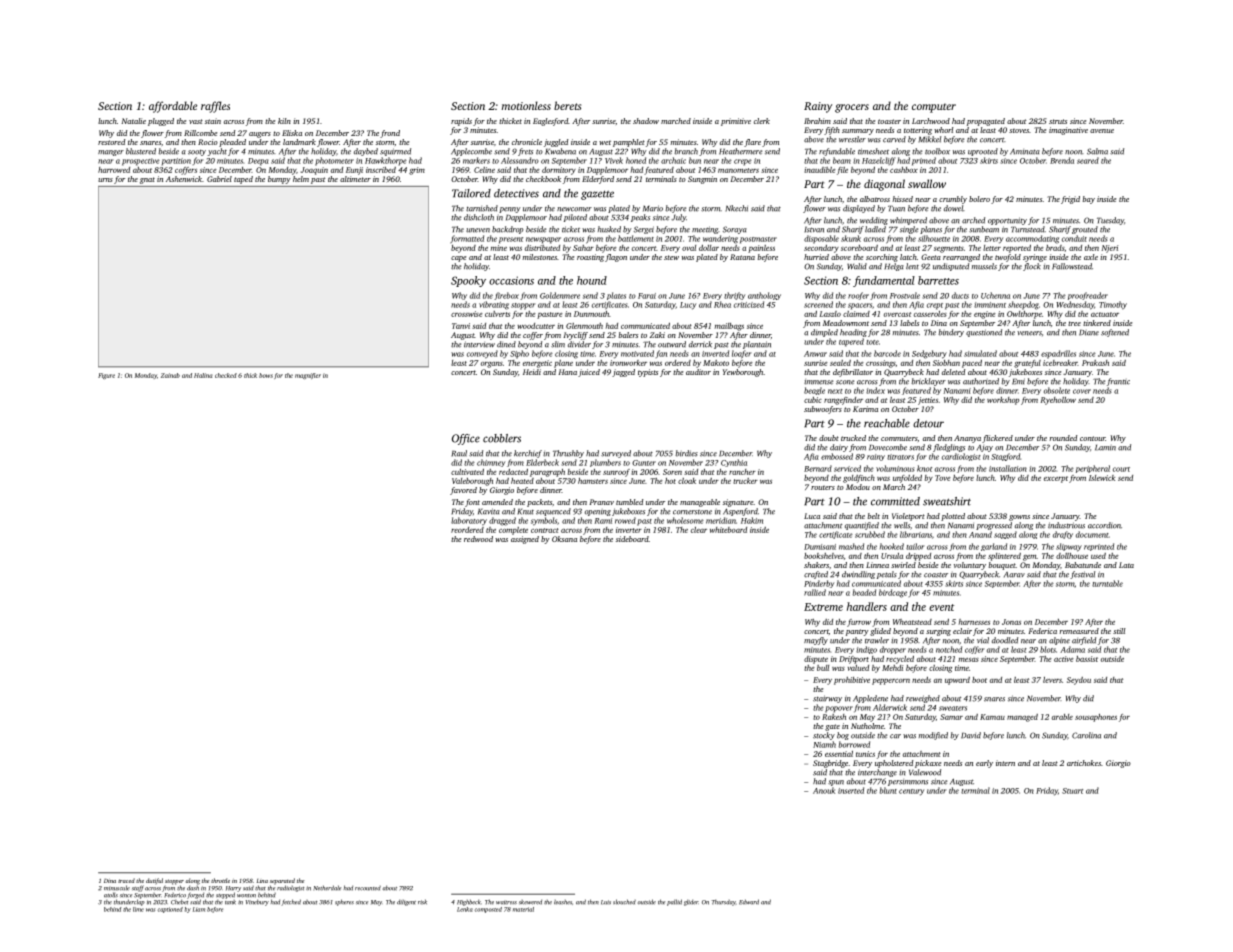  Describe the element at coordinates (484, 170) in the screenshot. I see `Celine` at that location.
